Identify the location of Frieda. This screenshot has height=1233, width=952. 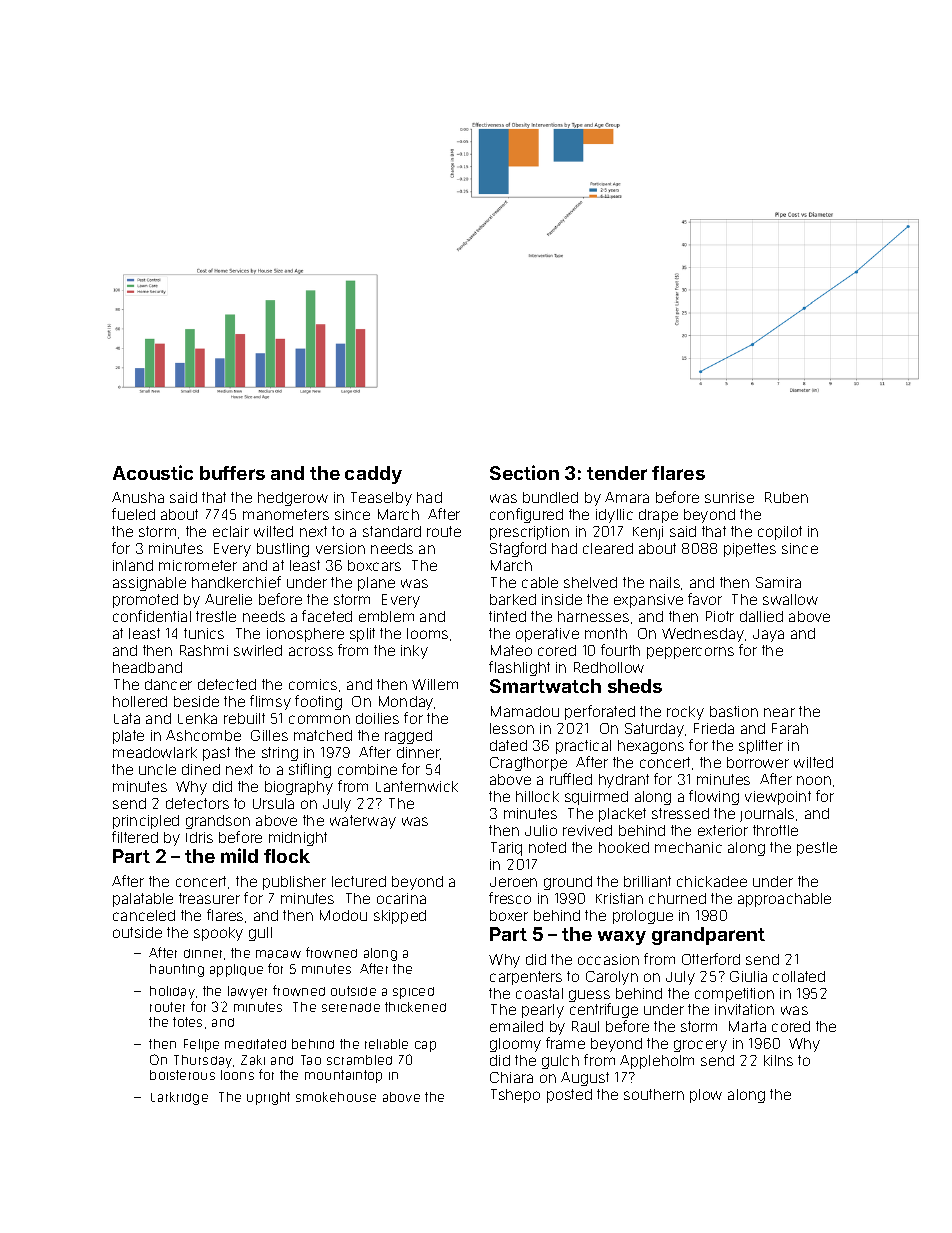
(714, 728).
